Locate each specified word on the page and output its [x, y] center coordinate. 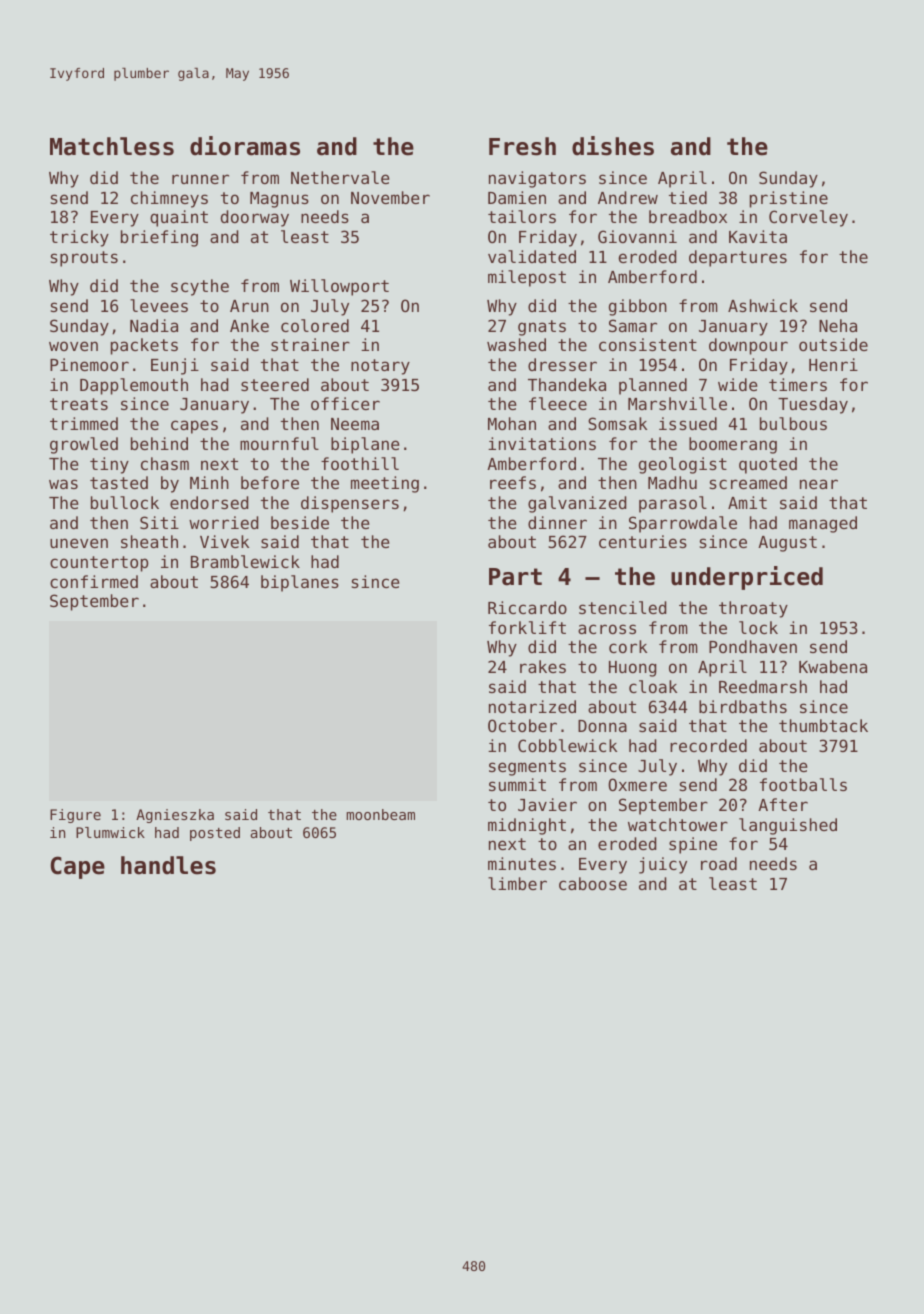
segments [527, 768]
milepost [527, 278]
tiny [109, 465]
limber [517, 883]
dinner [557, 522]
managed [823, 524]
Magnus [279, 200]
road [719, 863]
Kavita [758, 236]
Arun [249, 306]
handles [168, 865]
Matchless [112, 146]
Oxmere [637, 784]
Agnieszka [175, 816]
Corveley [808, 218]
